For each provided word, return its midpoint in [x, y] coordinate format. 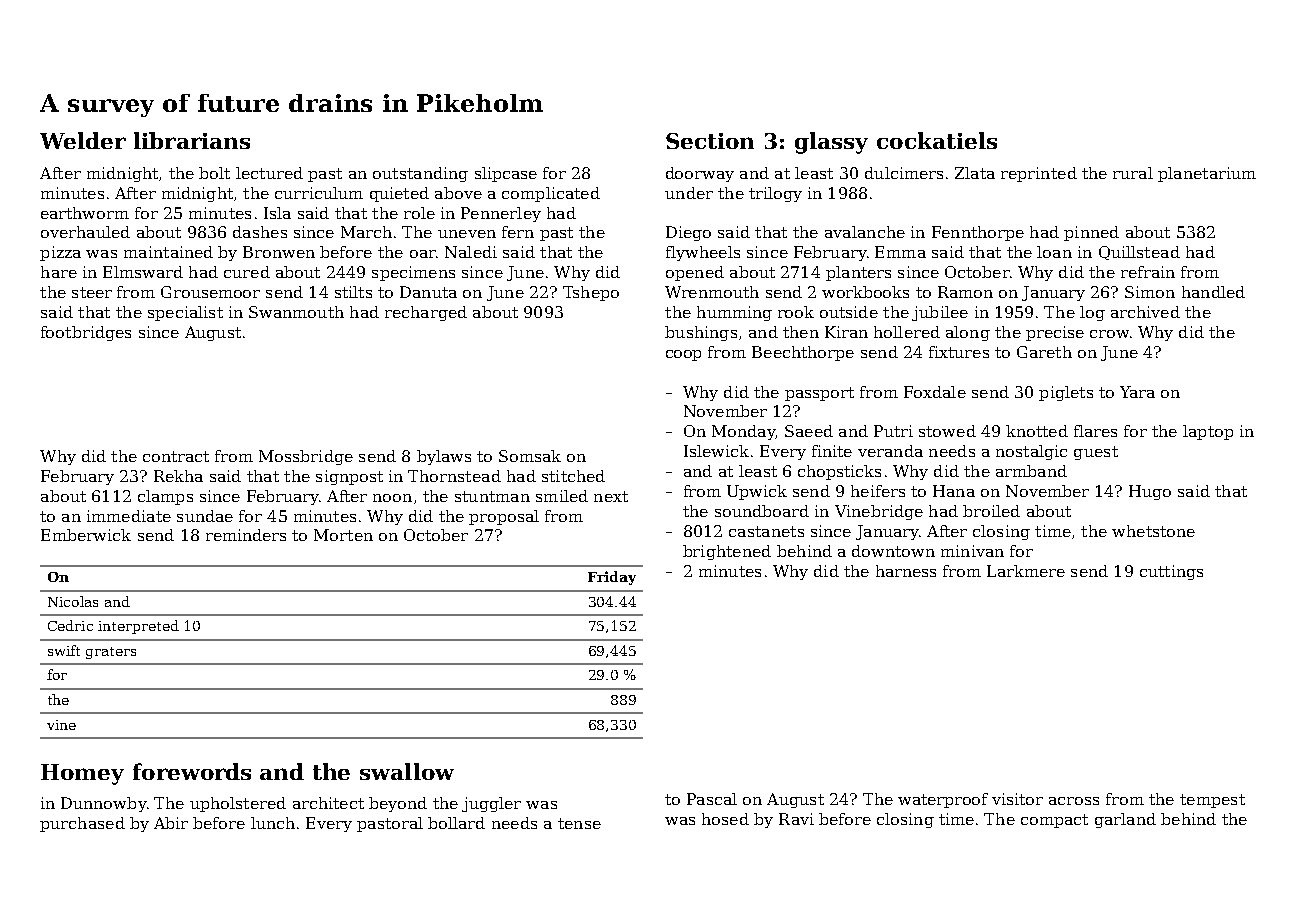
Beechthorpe [803, 353]
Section [710, 141]
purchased [82, 824]
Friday [612, 578]
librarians [192, 140]
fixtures [959, 352]
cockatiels [937, 140]
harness [906, 571]
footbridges [86, 333]
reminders [246, 535]
